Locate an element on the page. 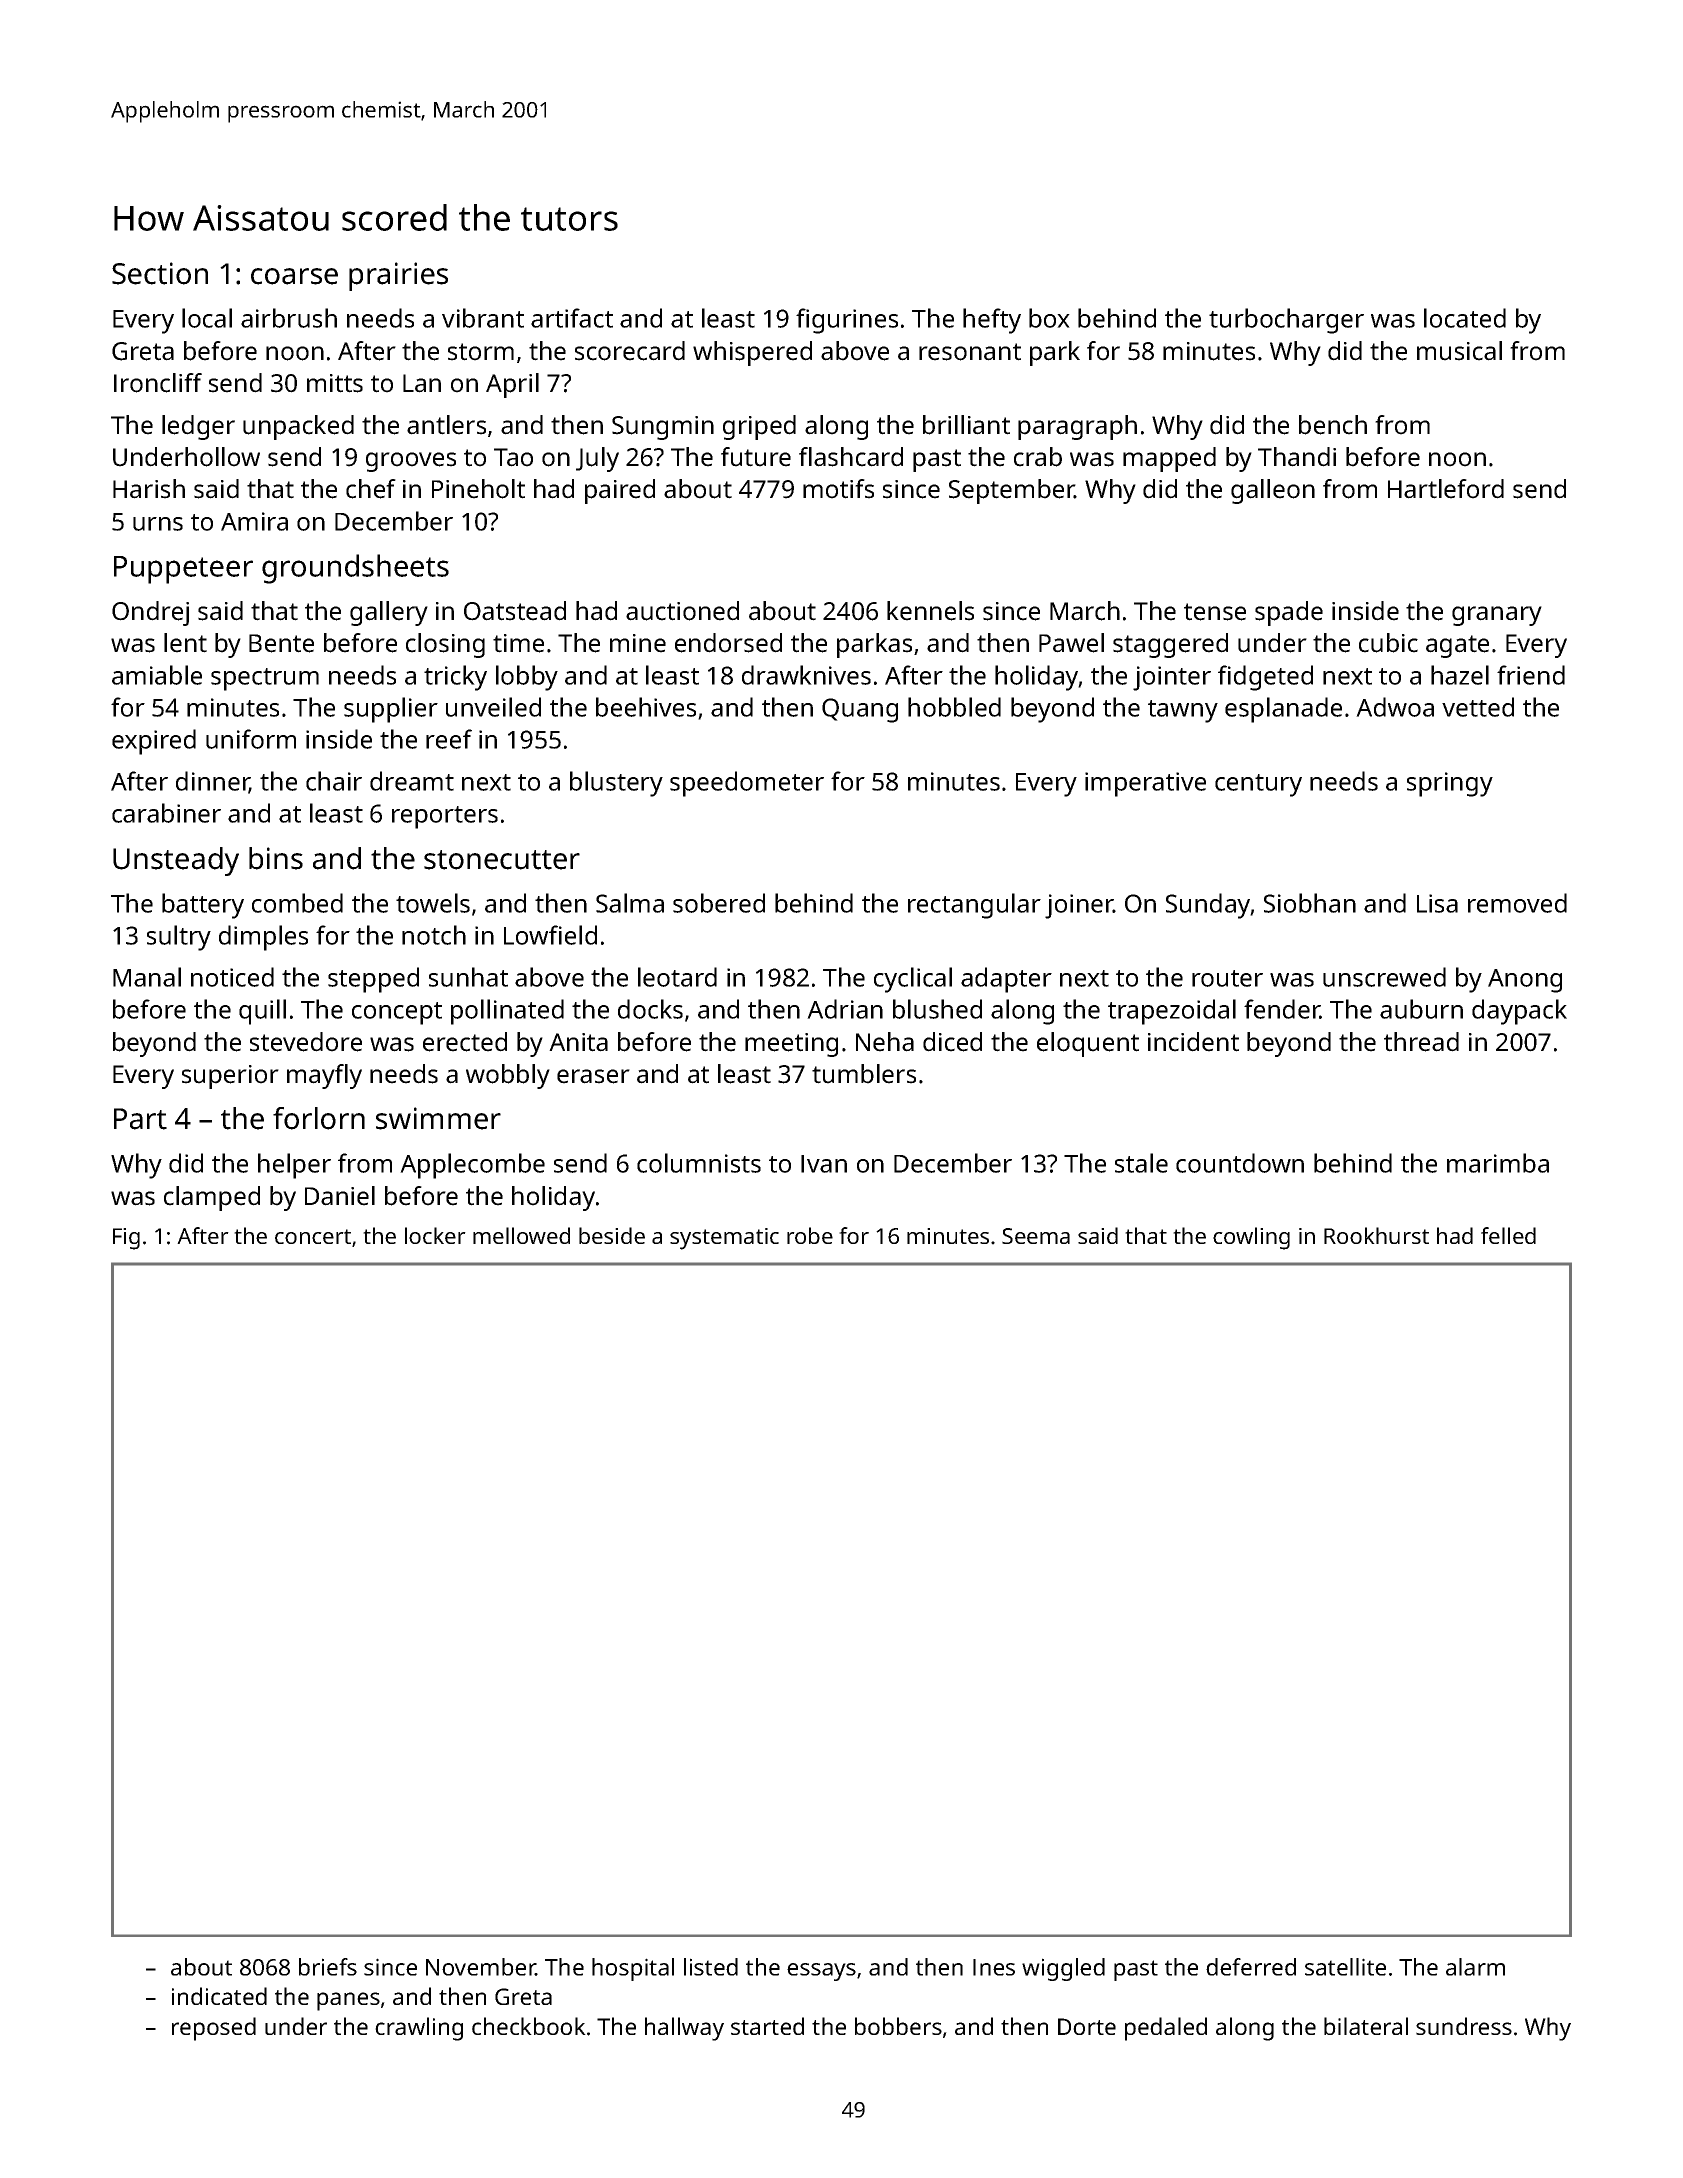 Image resolution: width=1683 pixels, height=2178 pixels. paragraph is located at coordinates (1077, 427).
